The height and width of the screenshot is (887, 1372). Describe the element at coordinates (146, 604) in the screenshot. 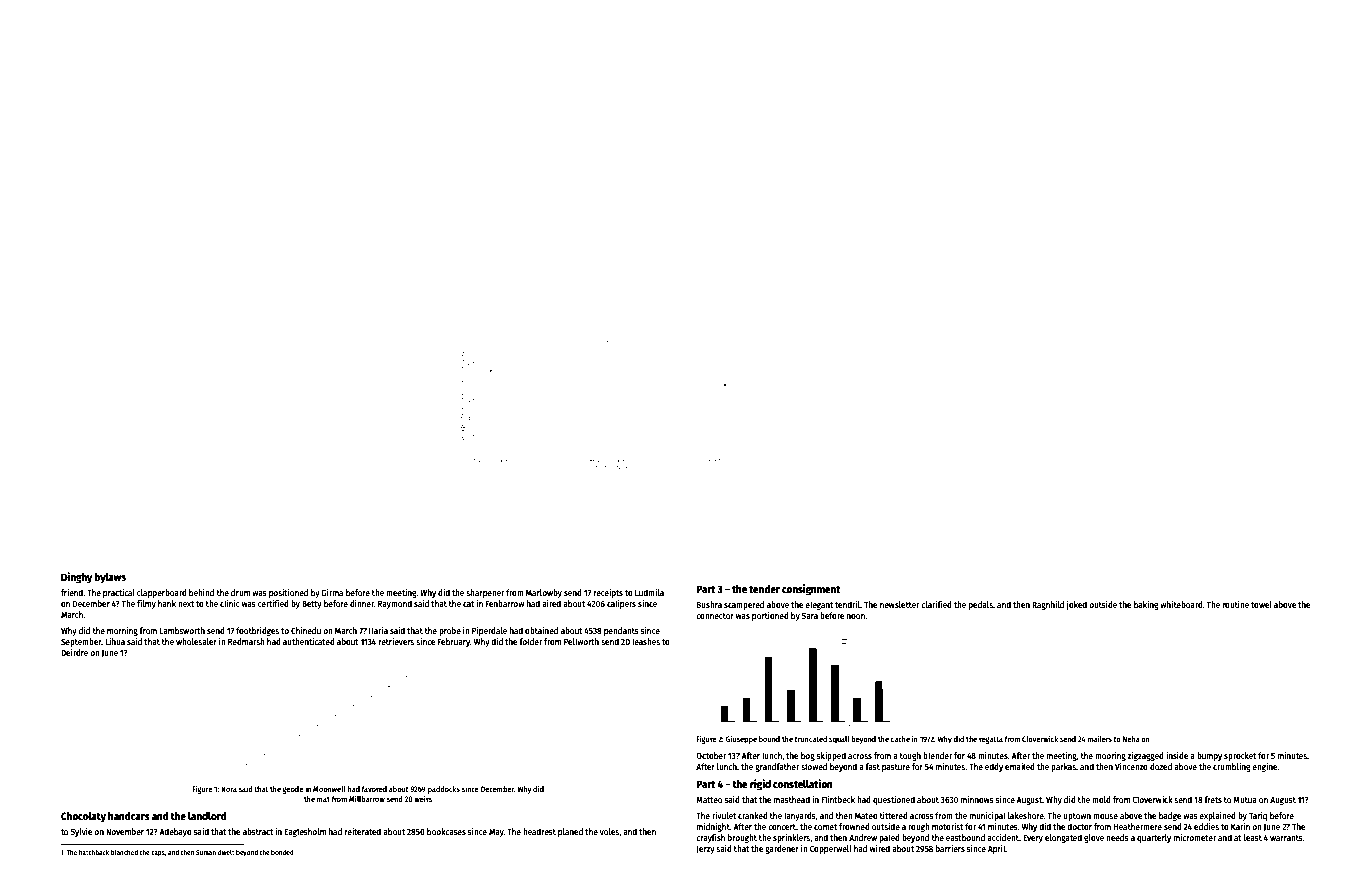

I see `filmy` at that location.
